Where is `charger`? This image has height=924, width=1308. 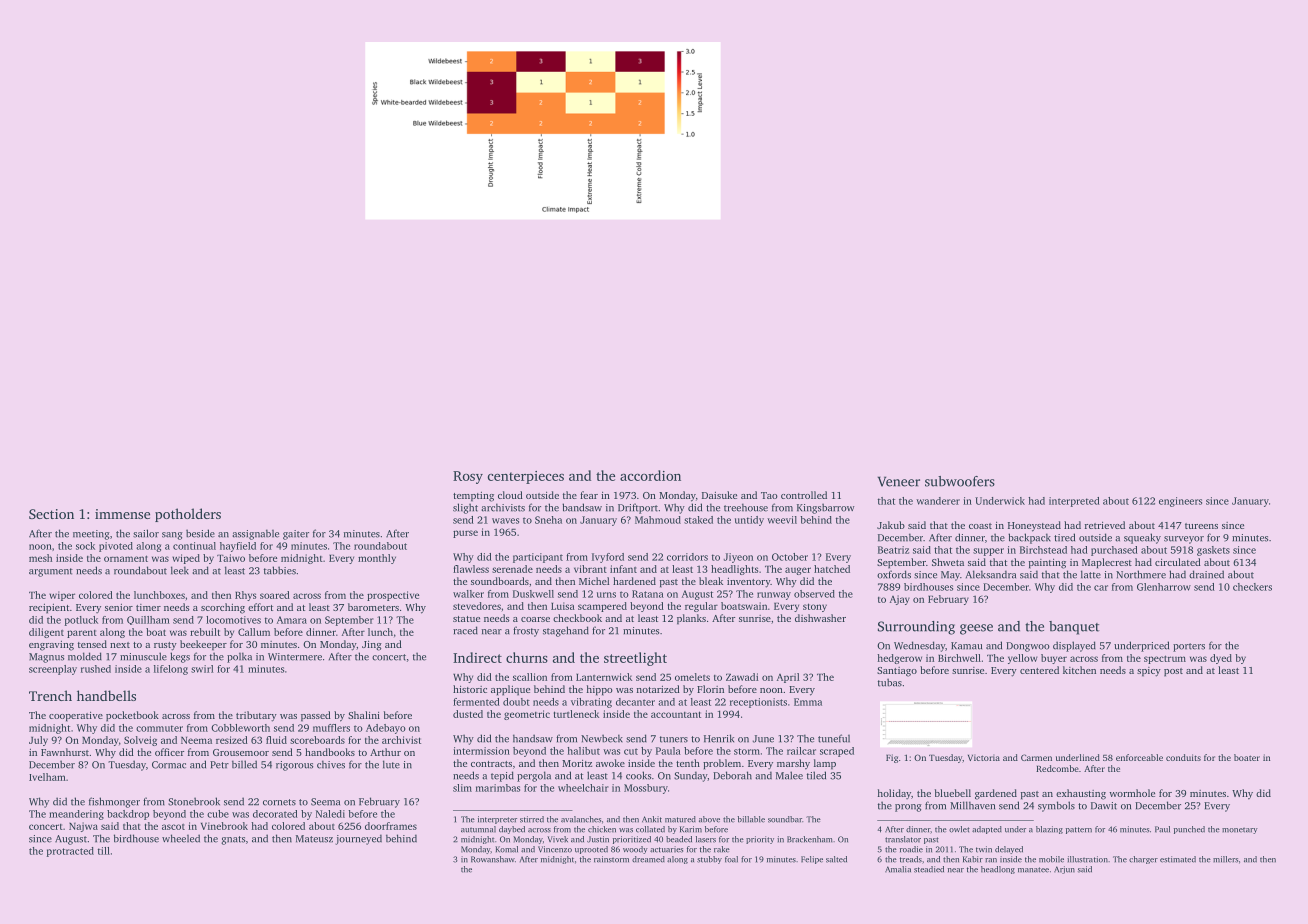 charger is located at coordinates (1143, 860).
